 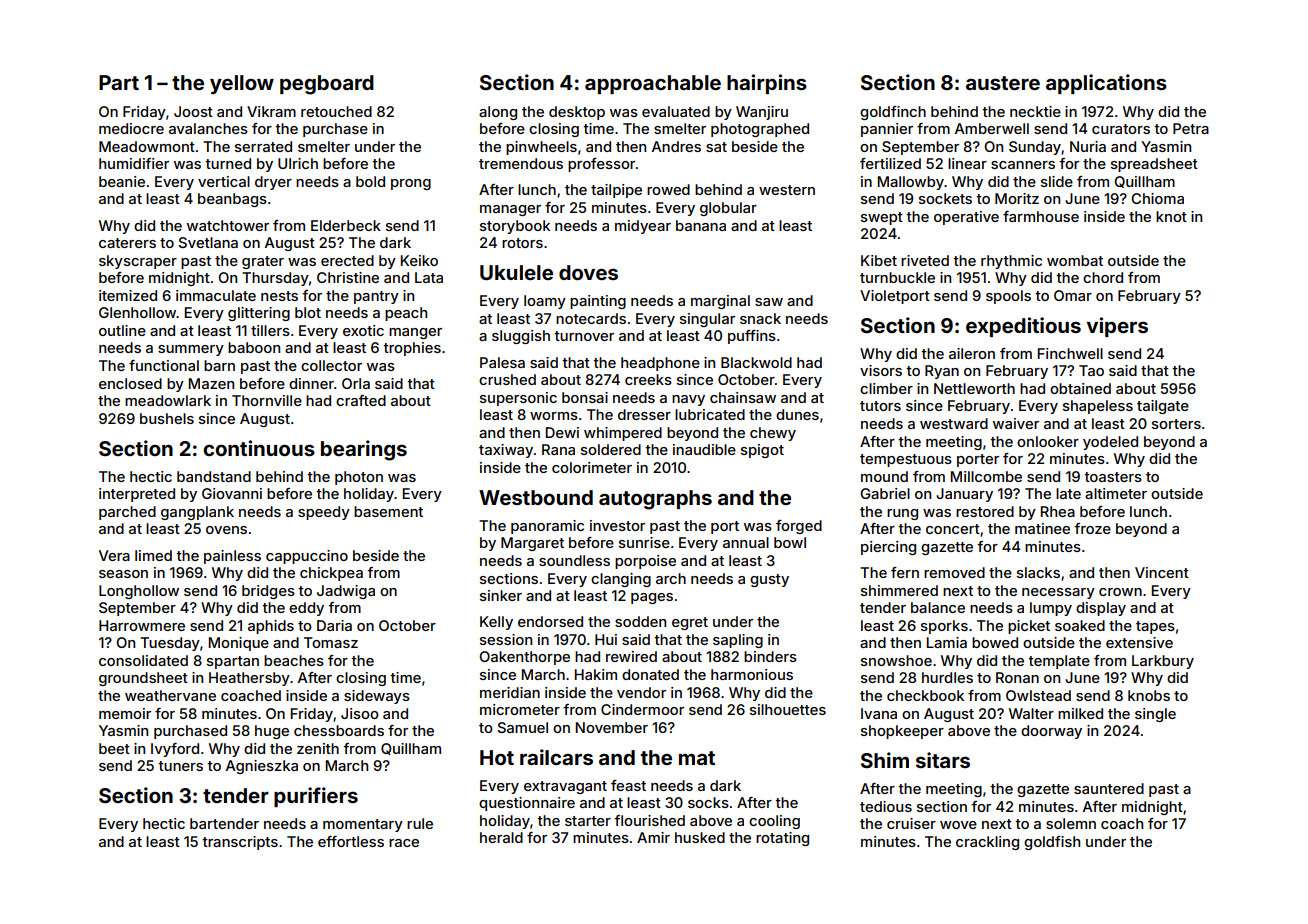 I want to click on spigot, so click(x=762, y=451).
